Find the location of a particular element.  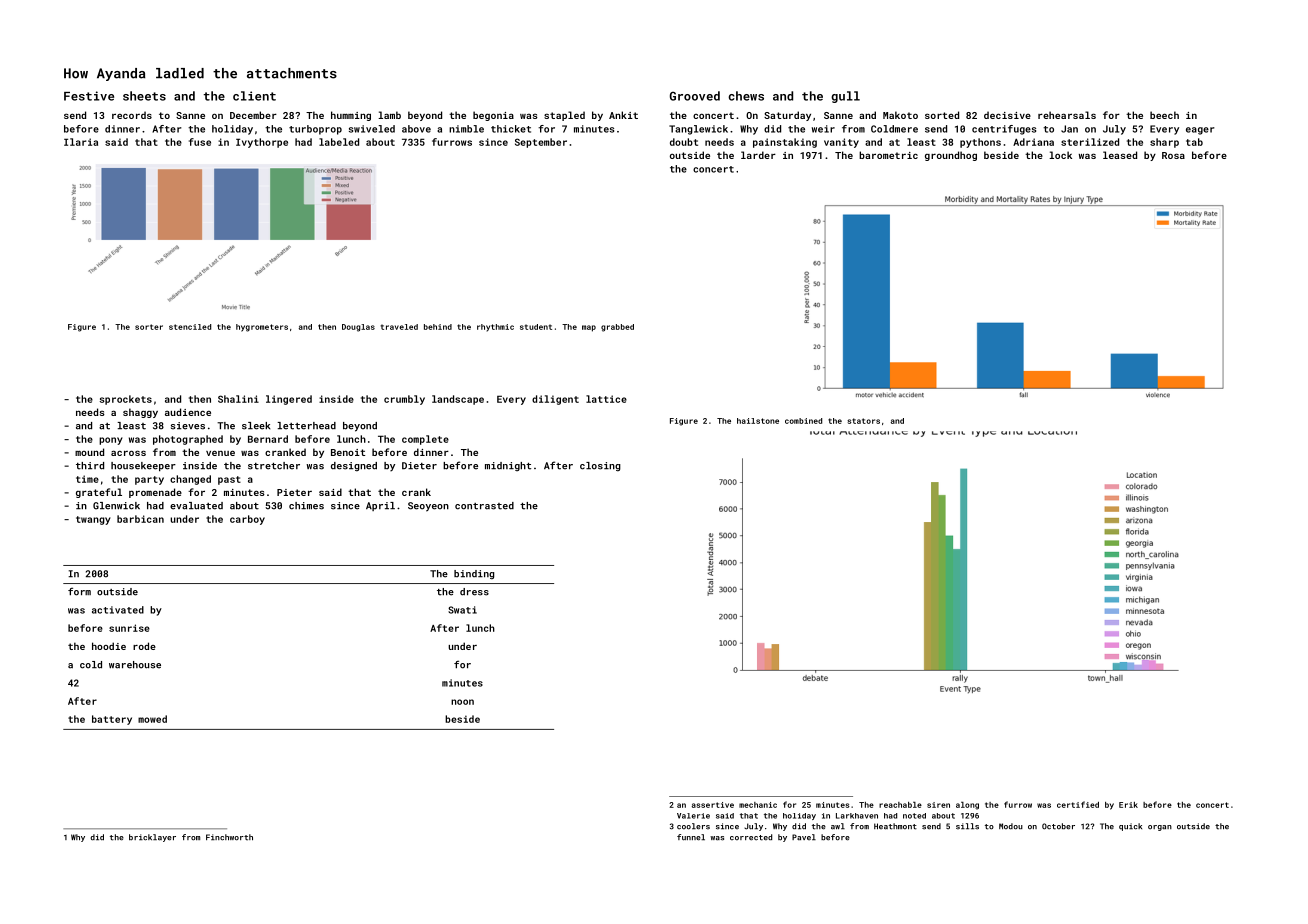

Seoyeon is located at coordinates (428, 507).
